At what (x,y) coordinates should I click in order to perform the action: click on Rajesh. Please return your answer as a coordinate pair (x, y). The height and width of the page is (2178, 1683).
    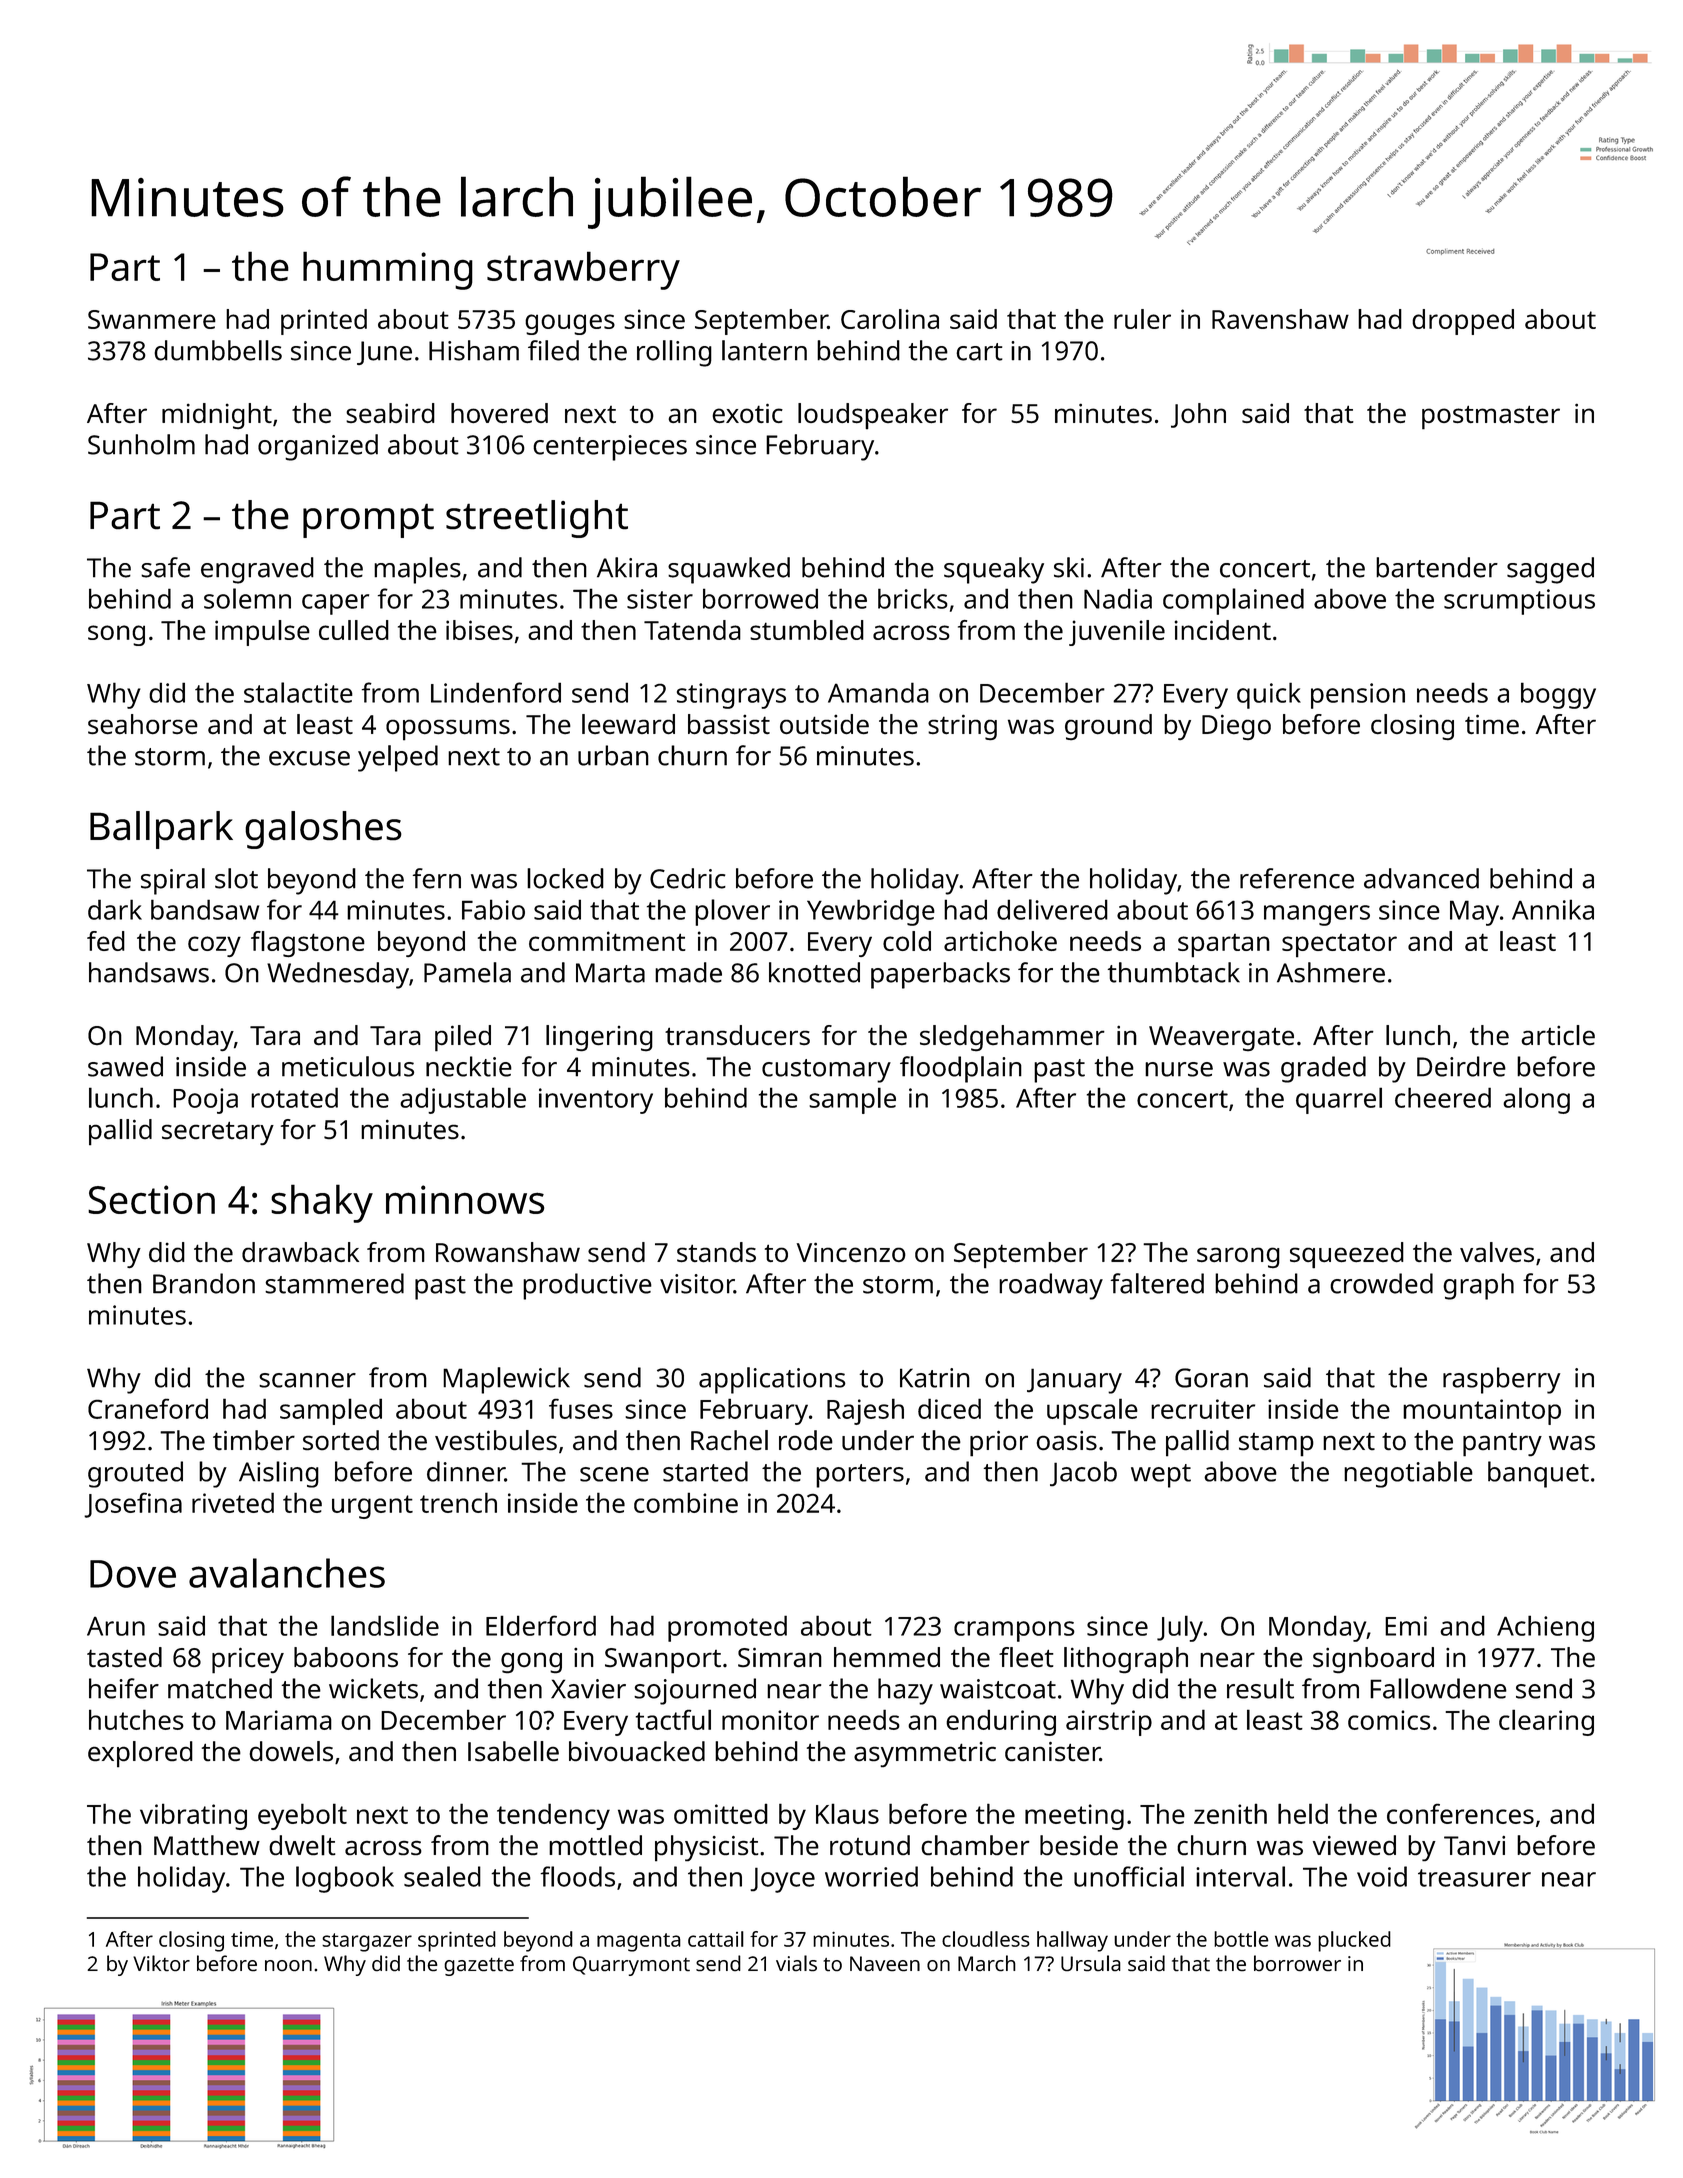
    Looking at the image, I should click on (865, 1411).
